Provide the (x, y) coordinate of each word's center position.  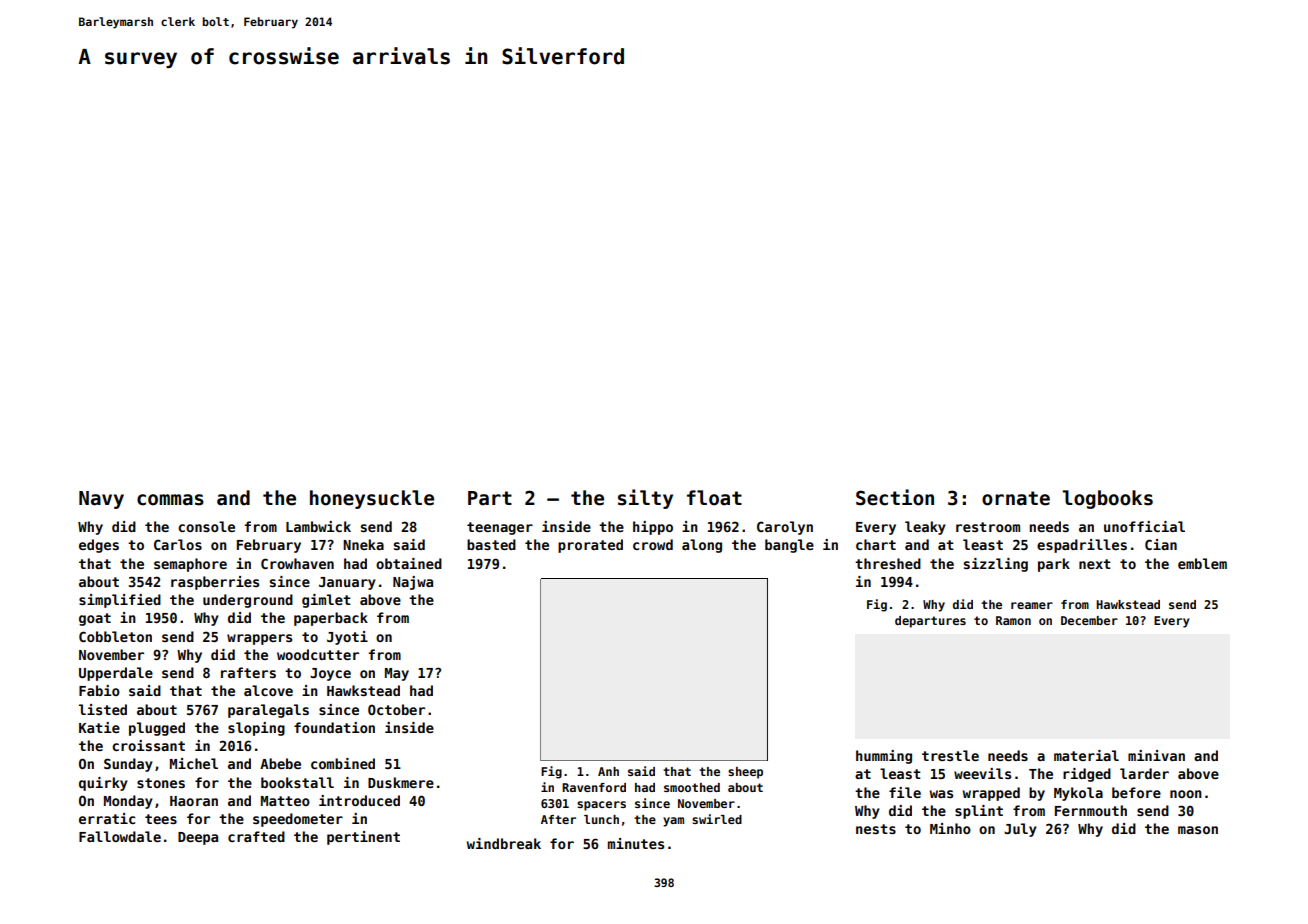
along (702, 546)
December (1089, 620)
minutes (636, 843)
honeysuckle (372, 499)
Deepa (198, 838)
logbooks (1108, 499)
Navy (101, 500)
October (396, 709)
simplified (120, 601)
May (397, 674)
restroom (988, 527)
